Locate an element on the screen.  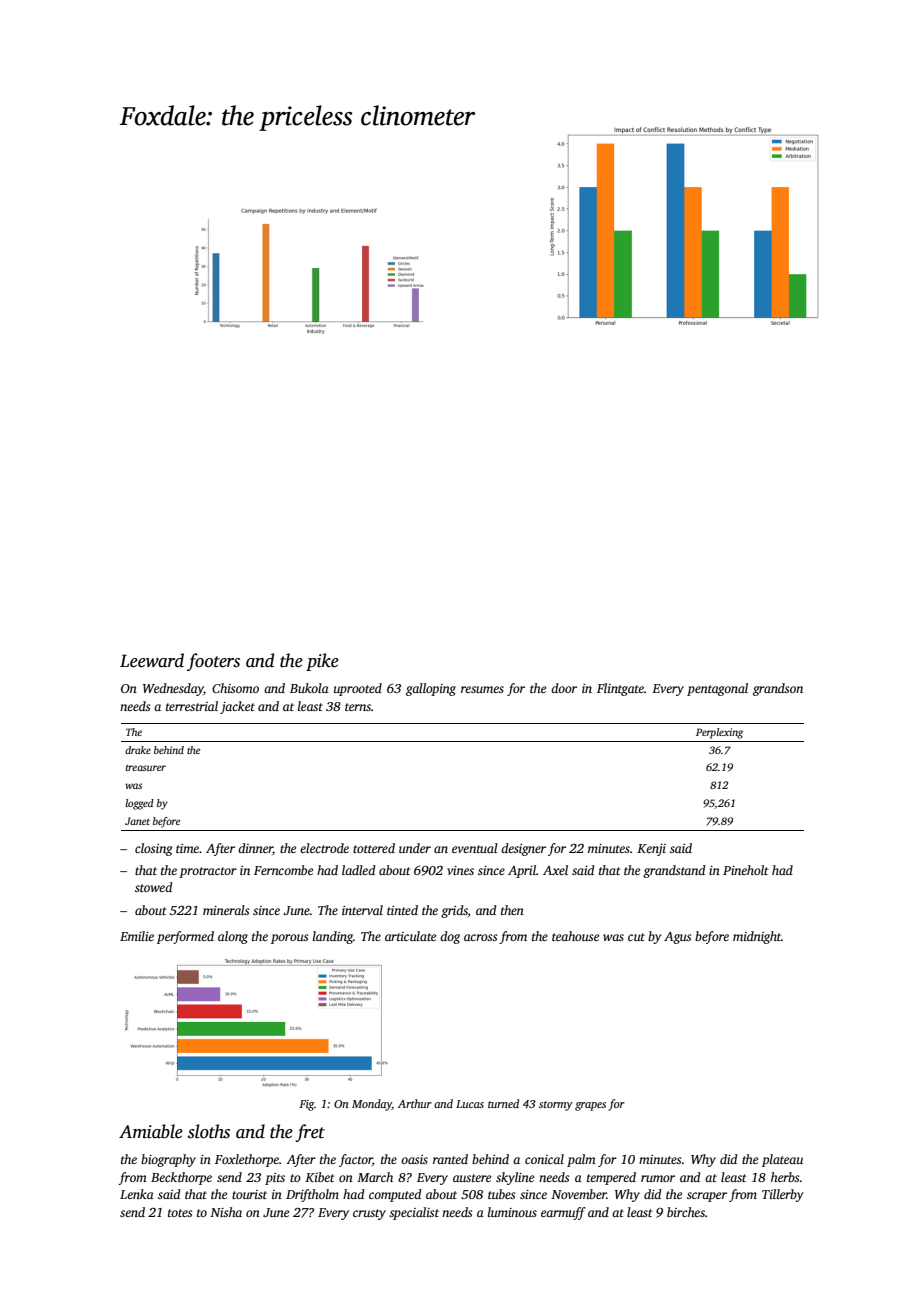
landing is located at coordinates (333, 937).
